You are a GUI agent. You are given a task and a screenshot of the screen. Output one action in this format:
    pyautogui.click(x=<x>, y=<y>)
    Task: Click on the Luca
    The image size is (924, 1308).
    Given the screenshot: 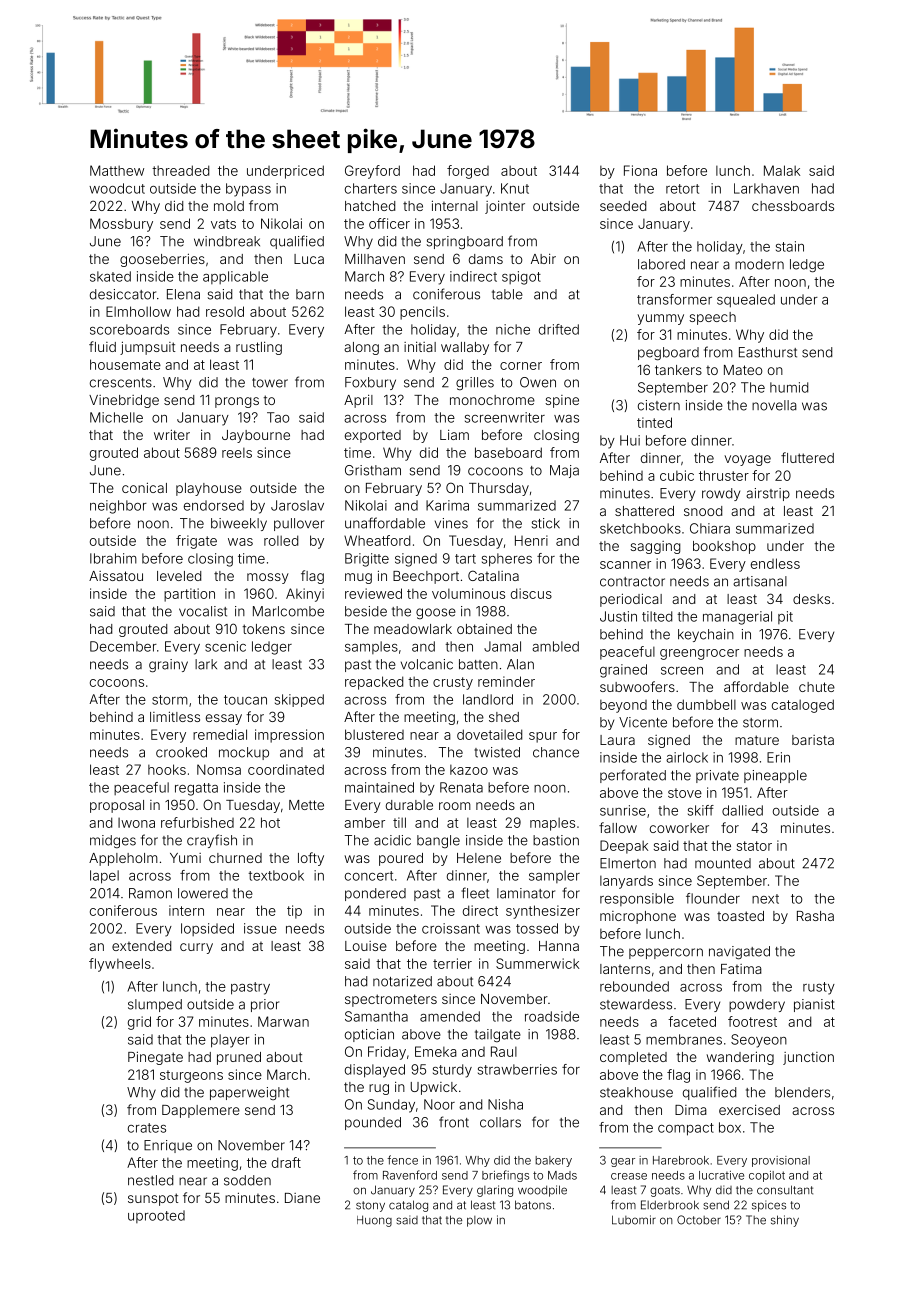 What is the action you would take?
    pyautogui.click(x=309, y=259)
